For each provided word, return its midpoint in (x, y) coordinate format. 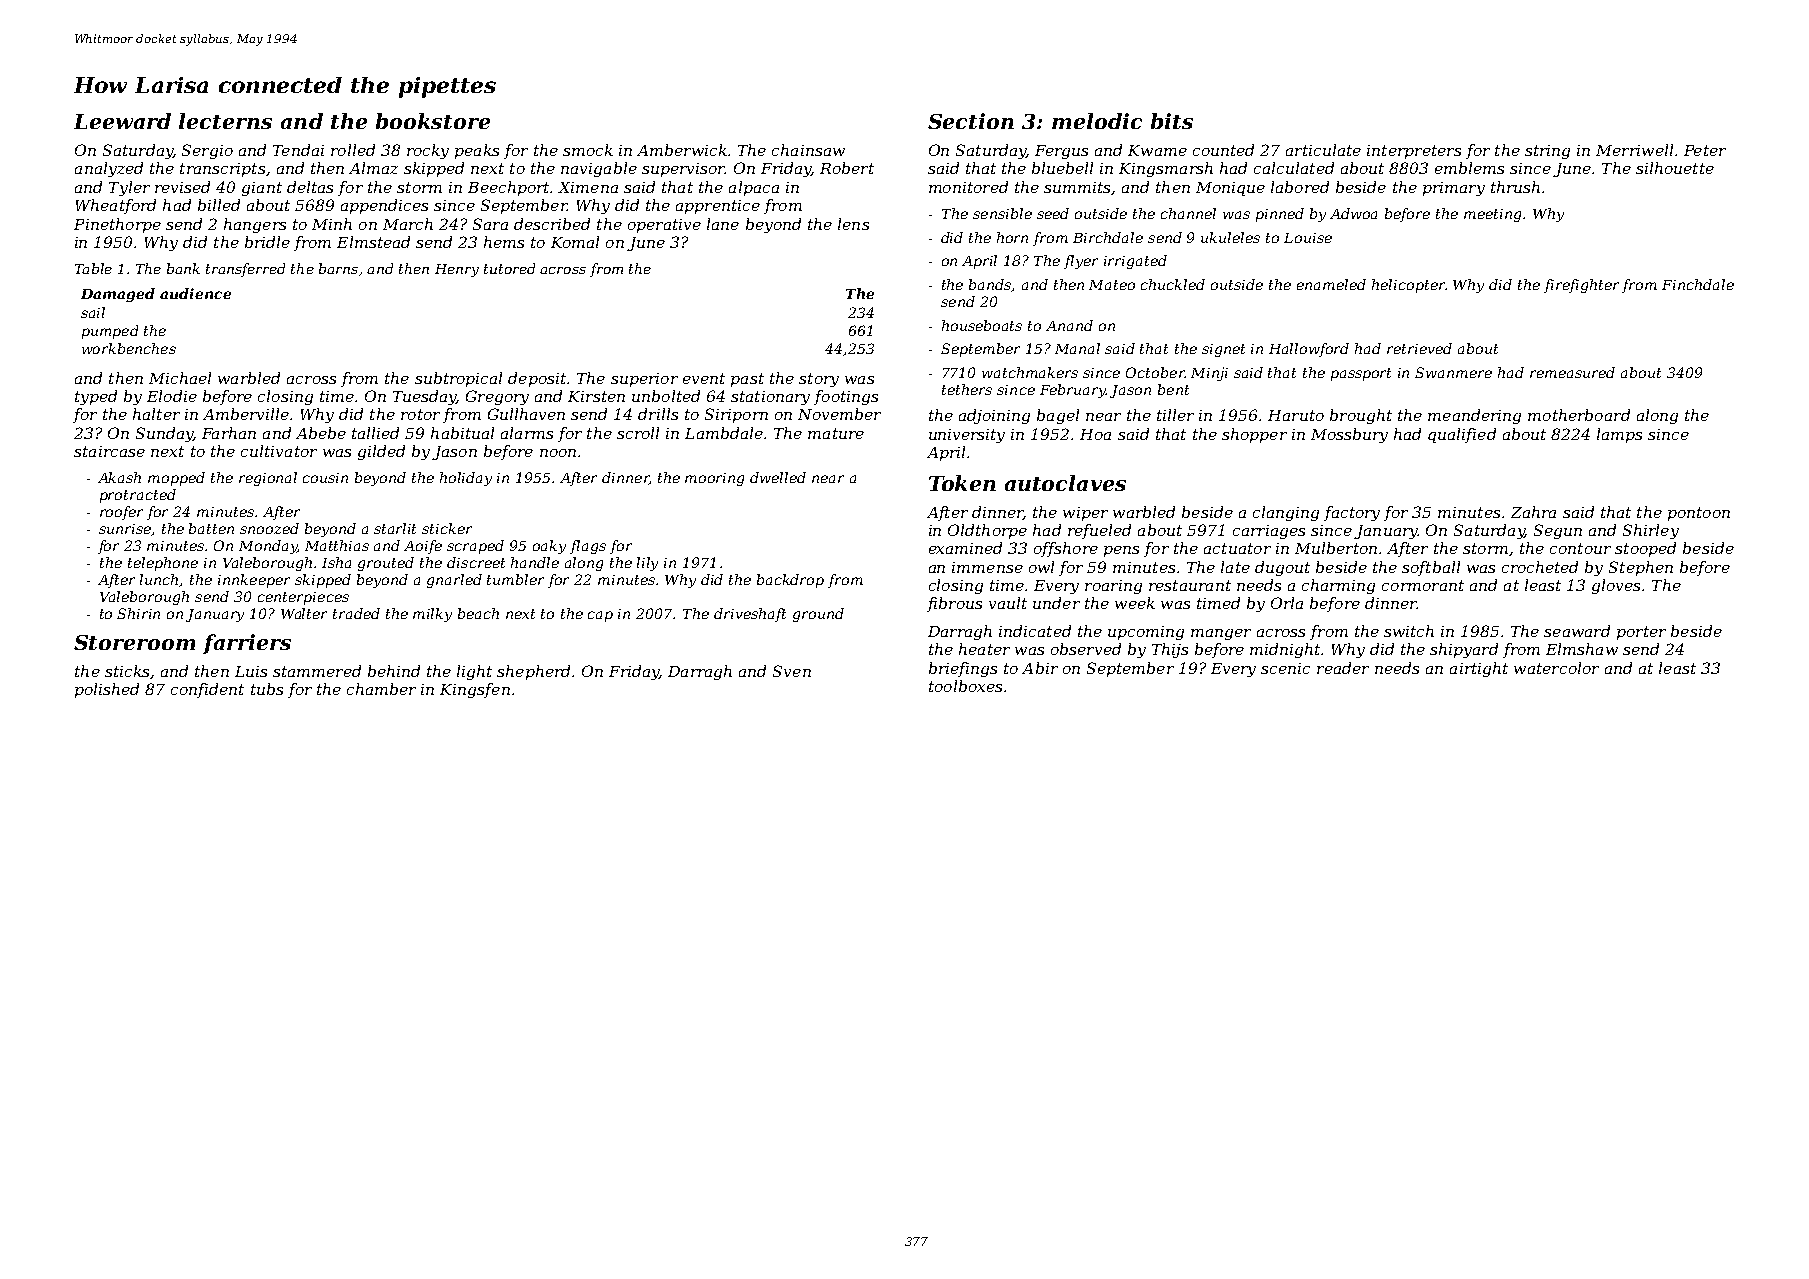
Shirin (138, 613)
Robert (847, 168)
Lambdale (724, 433)
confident (207, 690)
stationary (770, 398)
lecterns (225, 121)
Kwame (1157, 150)
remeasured (1572, 372)
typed (96, 397)
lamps (1619, 435)
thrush (1515, 187)
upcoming (1146, 633)
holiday (466, 479)
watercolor (1556, 668)
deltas (310, 187)
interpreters (1414, 152)
